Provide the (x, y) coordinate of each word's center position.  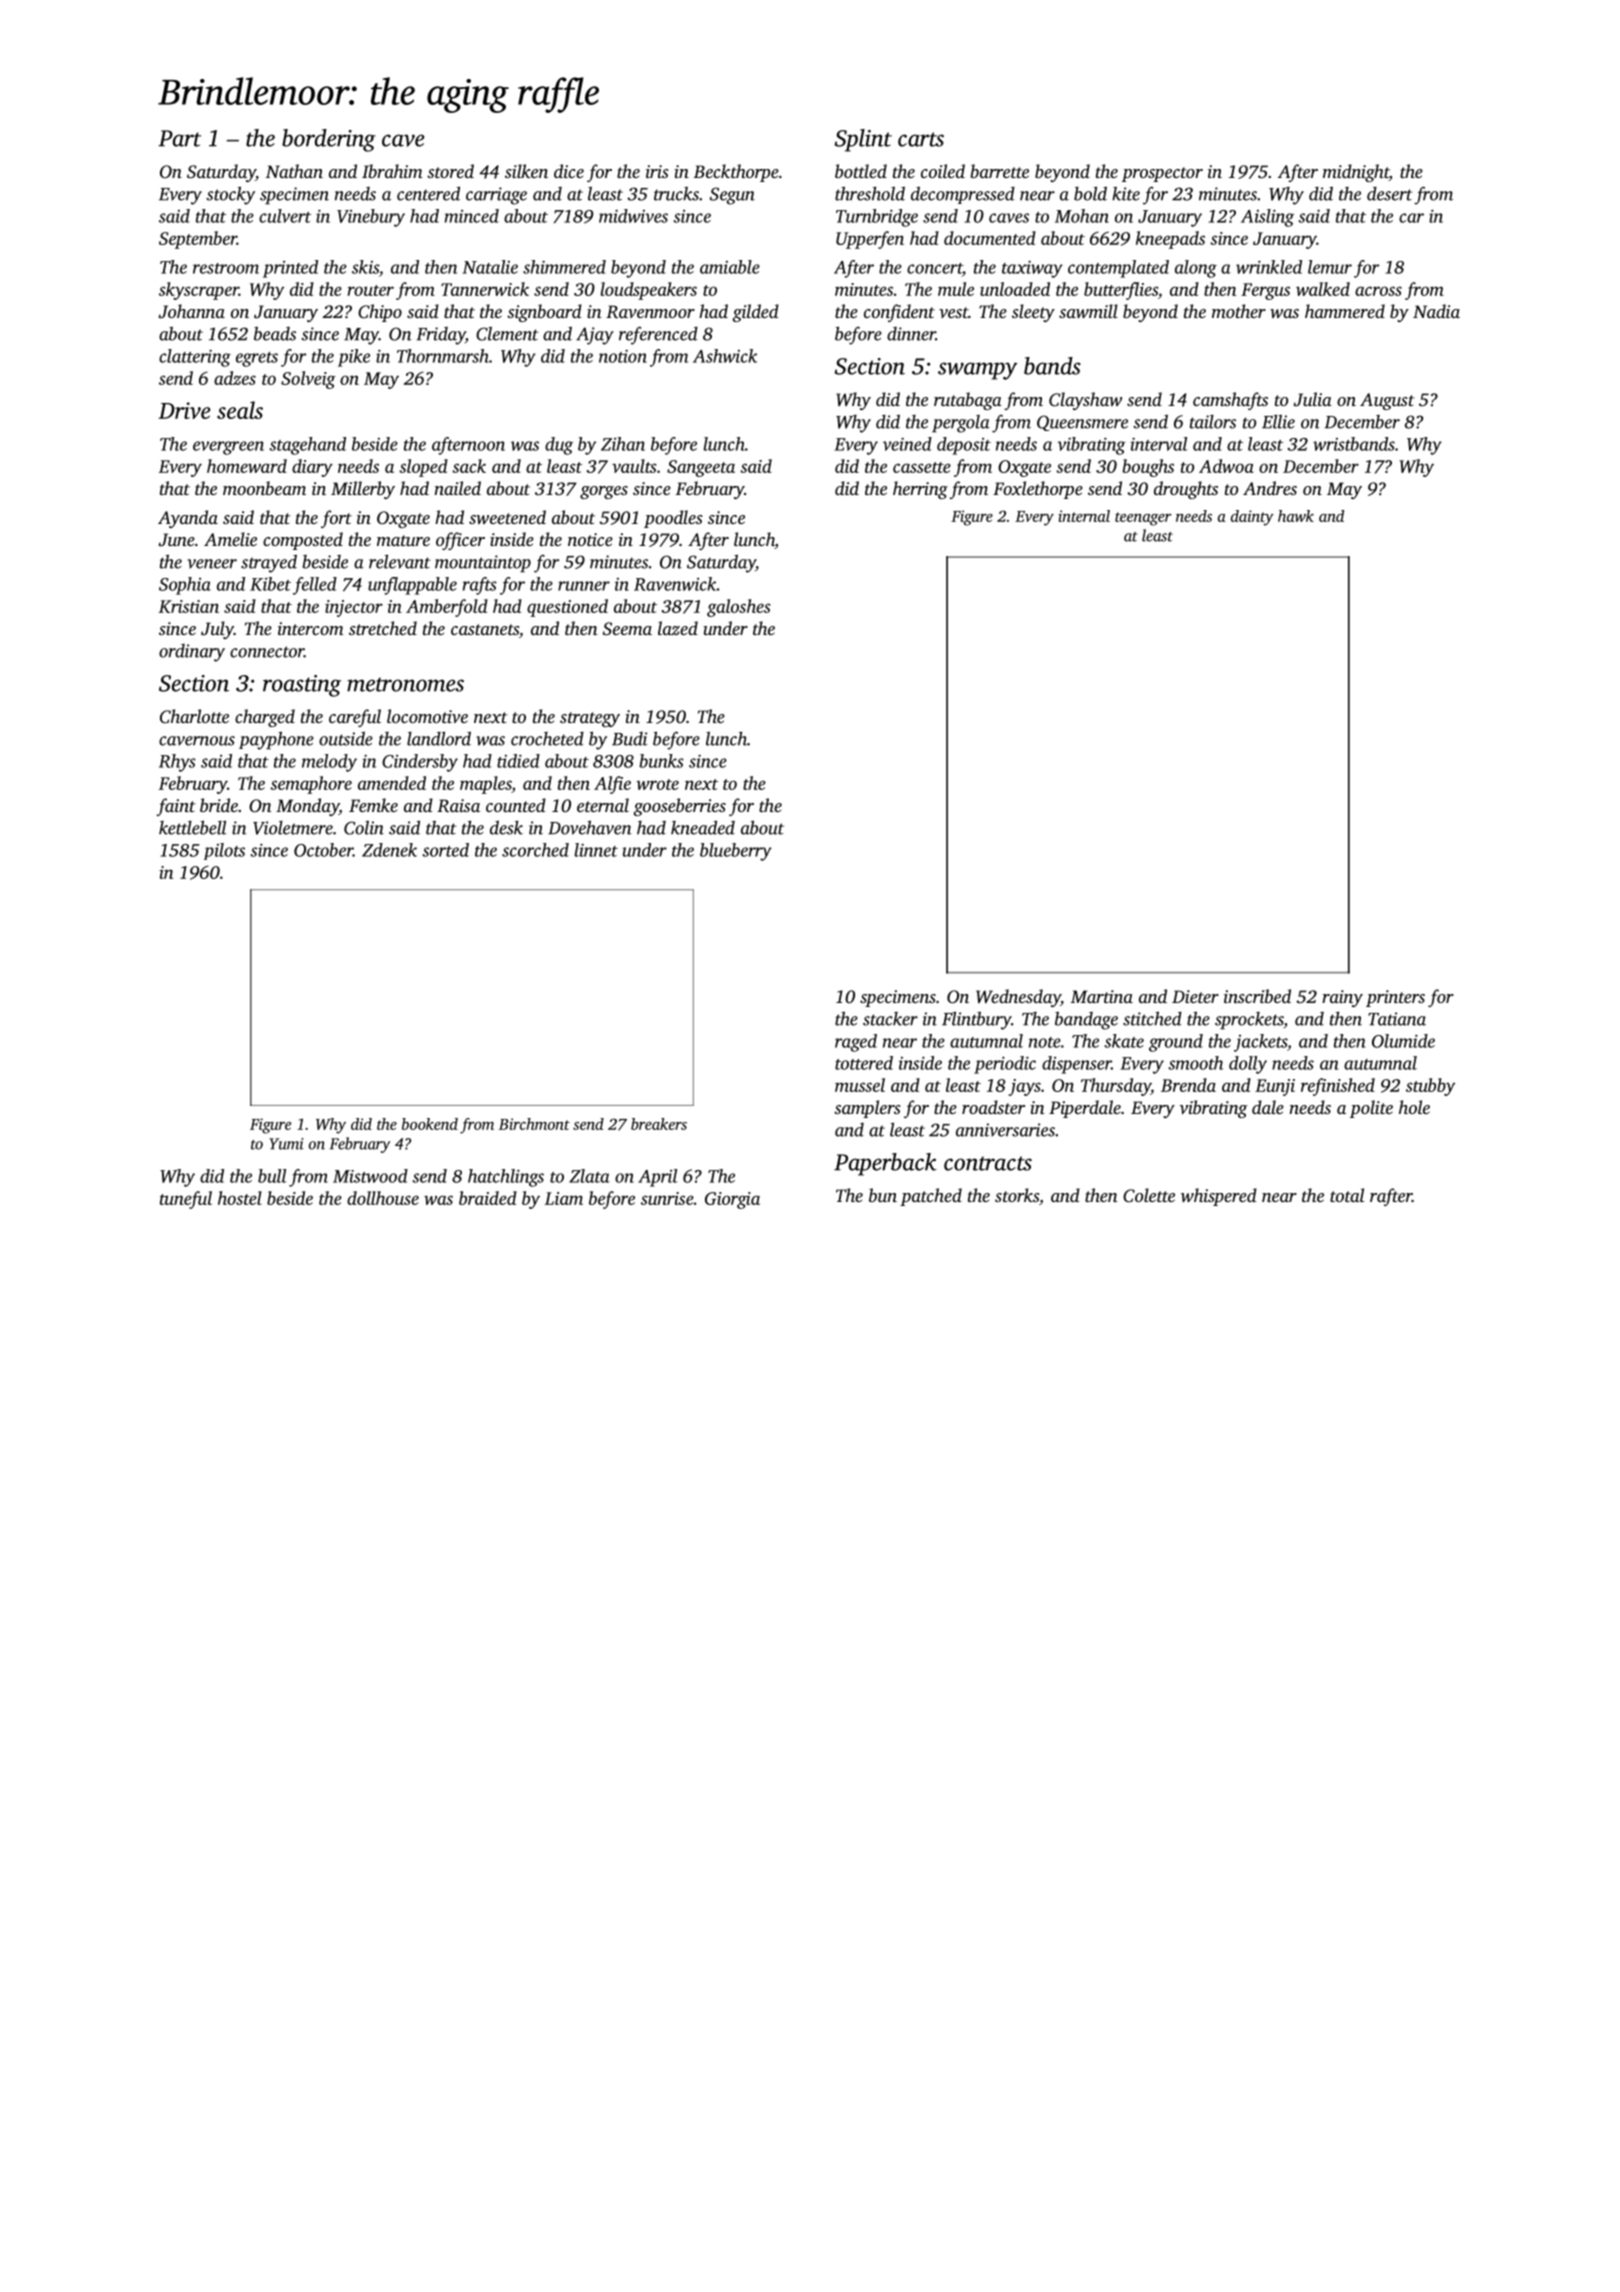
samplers (867, 1109)
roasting (302, 686)
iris (657, 171)
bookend (430, 1124)
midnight (1356, 173)
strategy (590, 719)
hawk (1296, 516)
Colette (1149, 1195)
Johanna (191, 311)
